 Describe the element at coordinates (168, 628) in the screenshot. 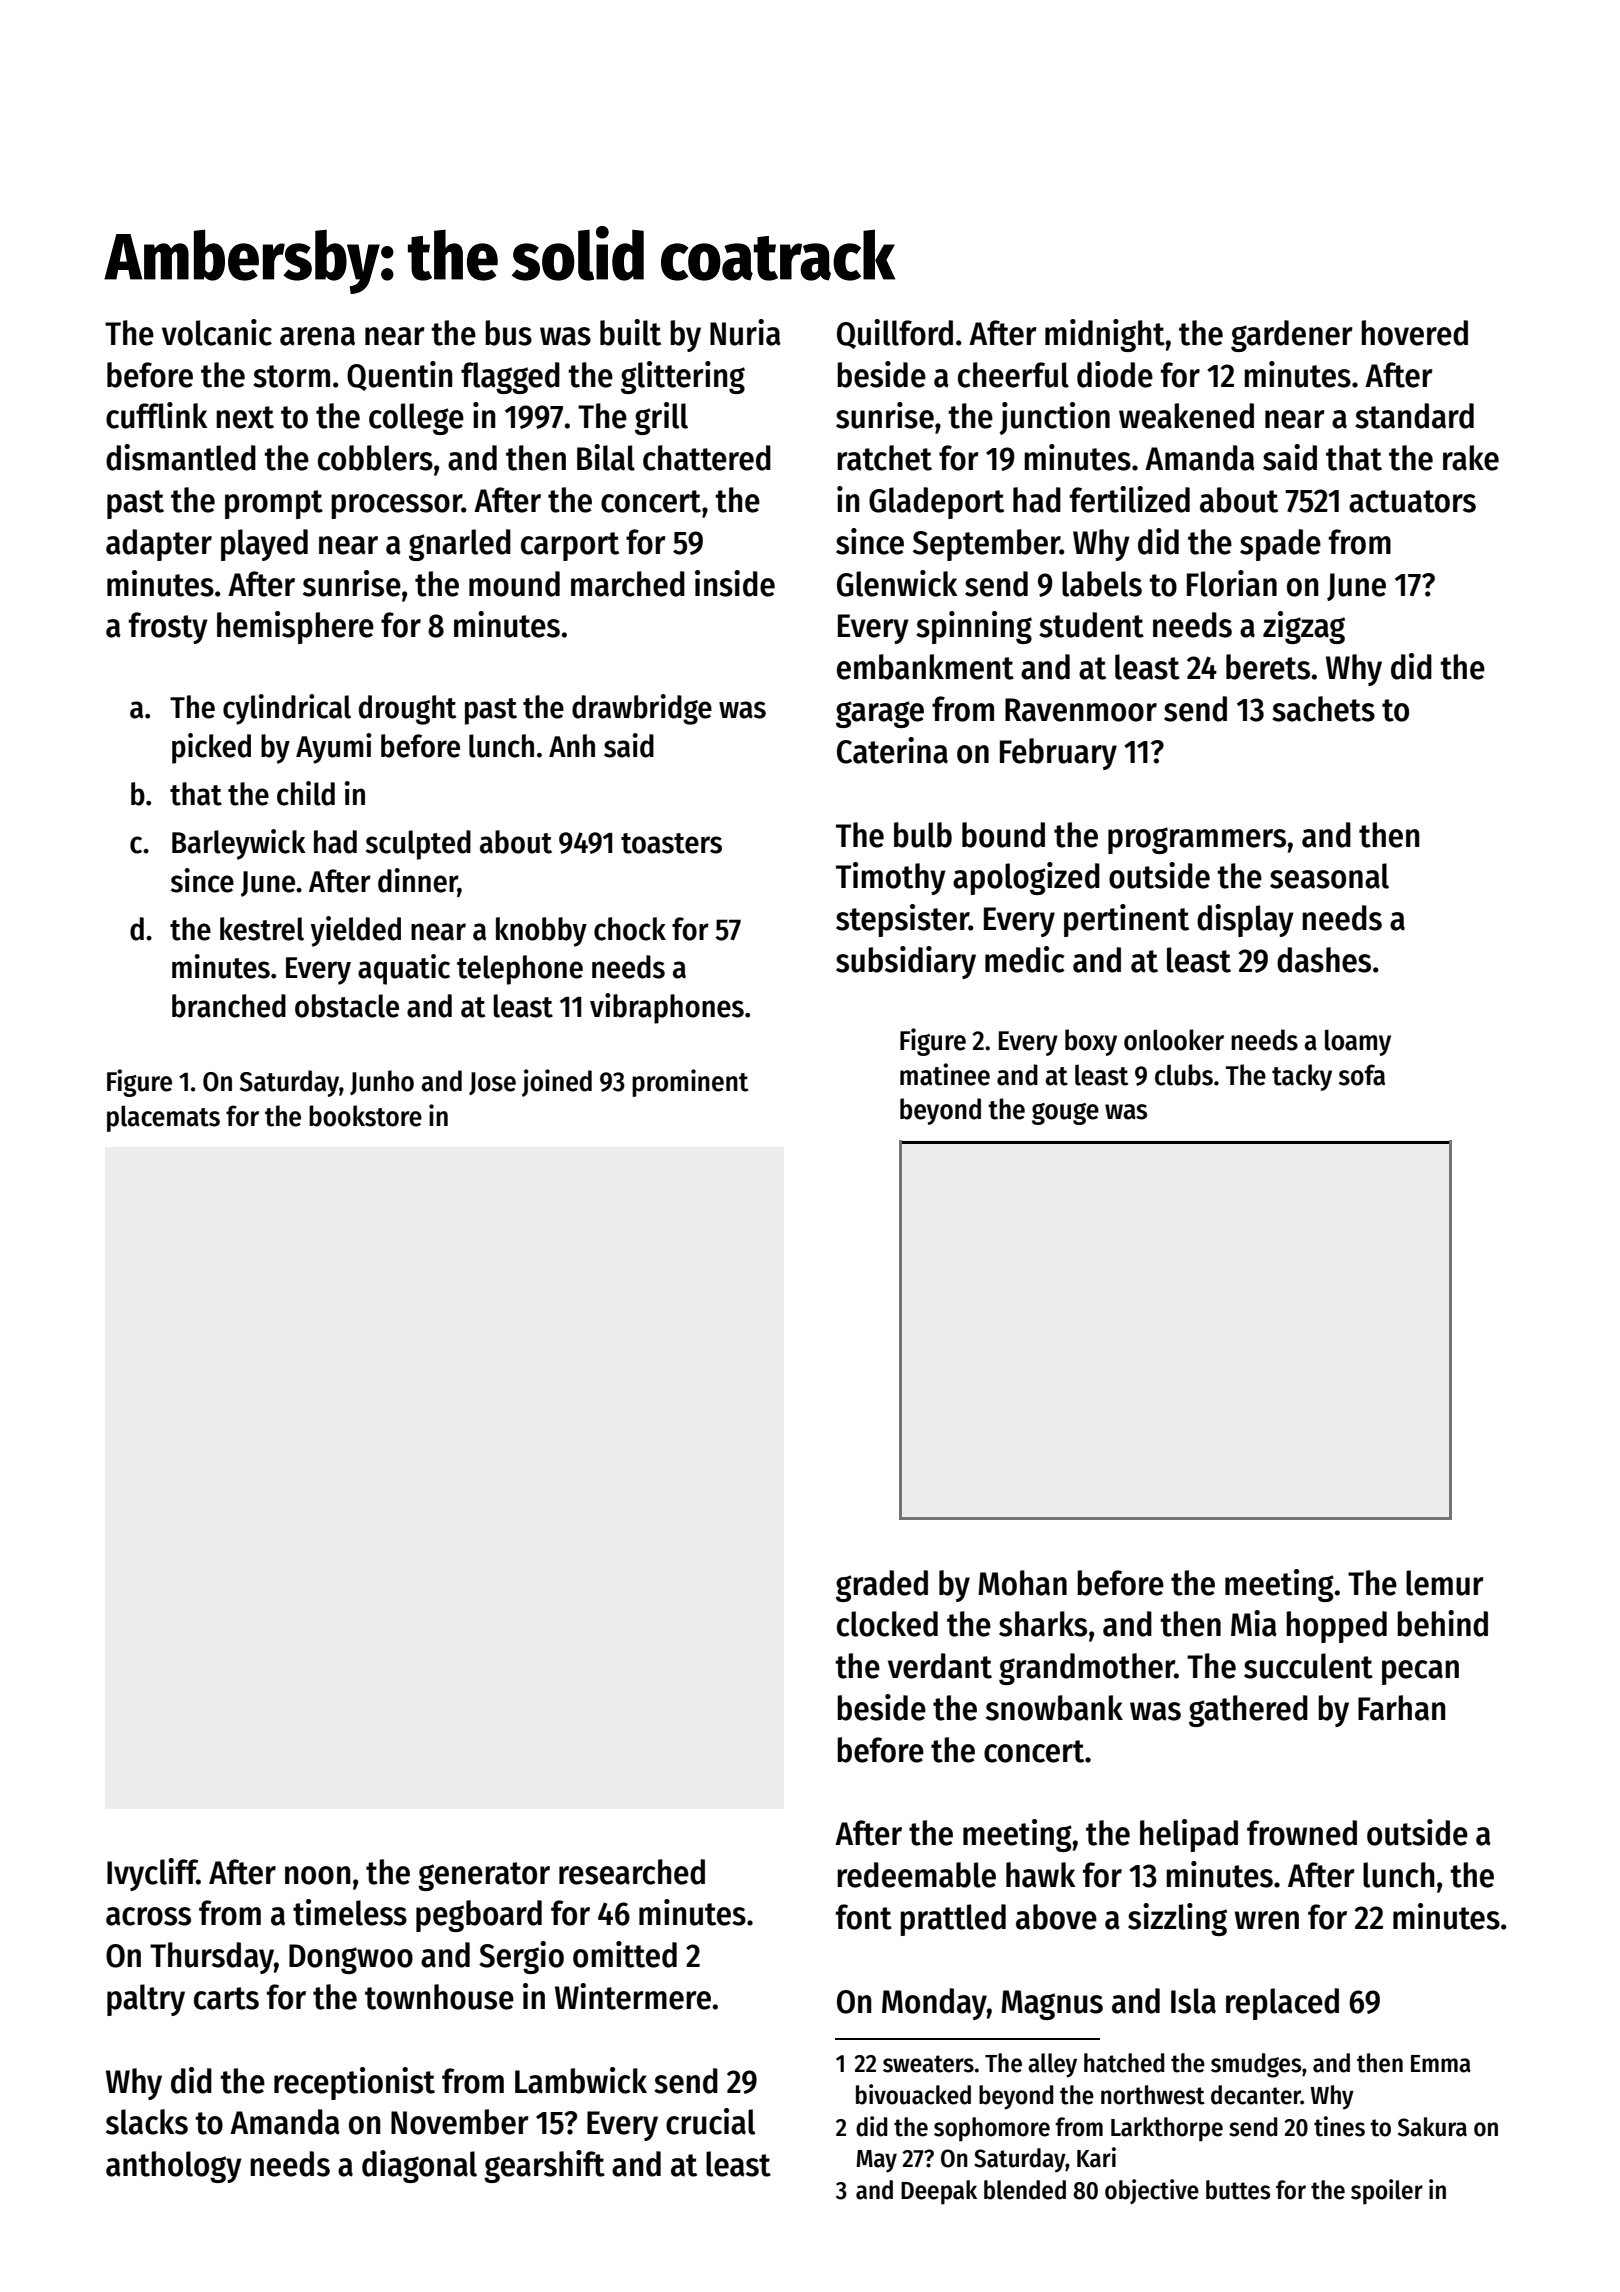

I see `frosty` at that location.
